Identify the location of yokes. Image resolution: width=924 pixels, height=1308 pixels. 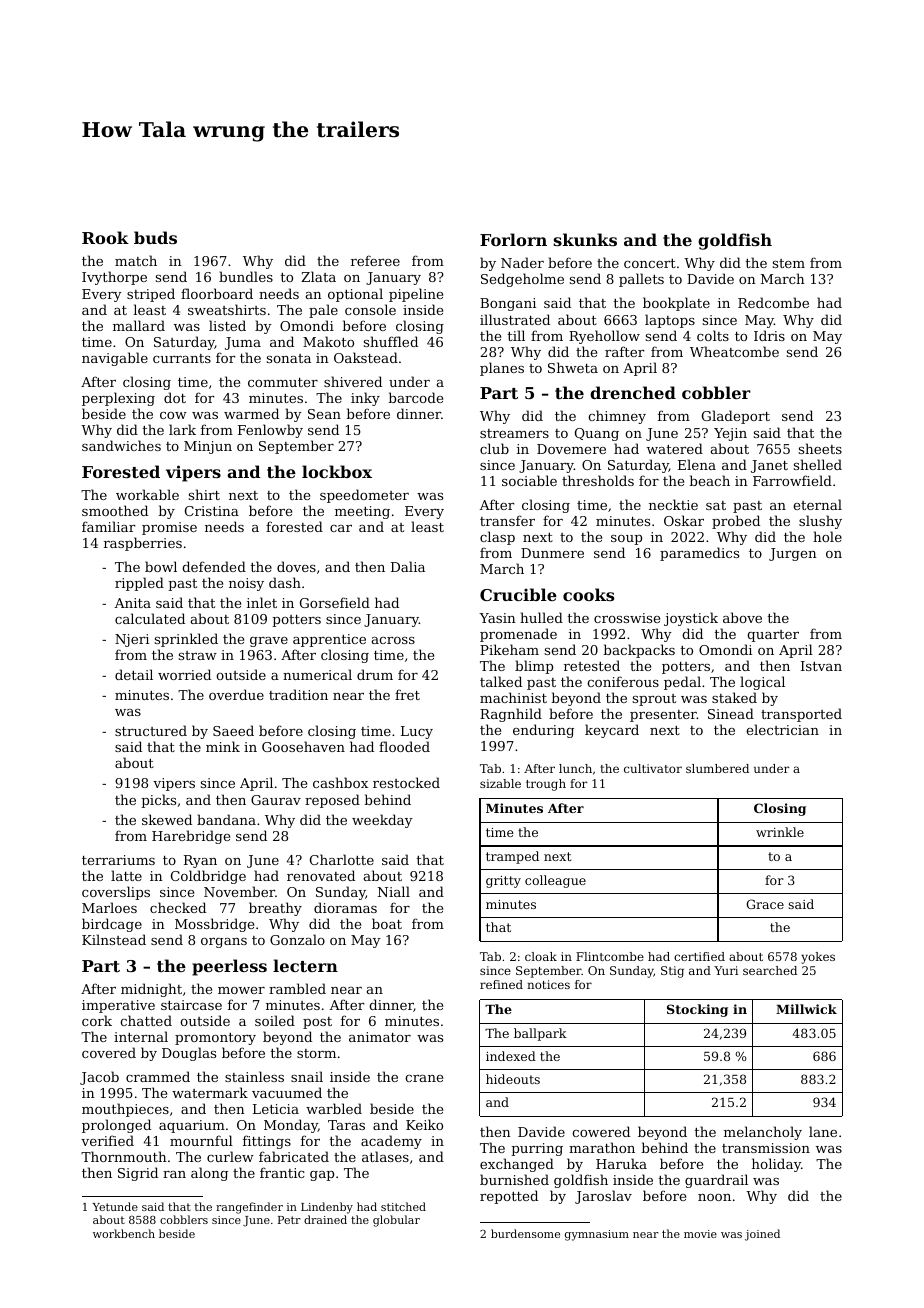
(818, 958).
